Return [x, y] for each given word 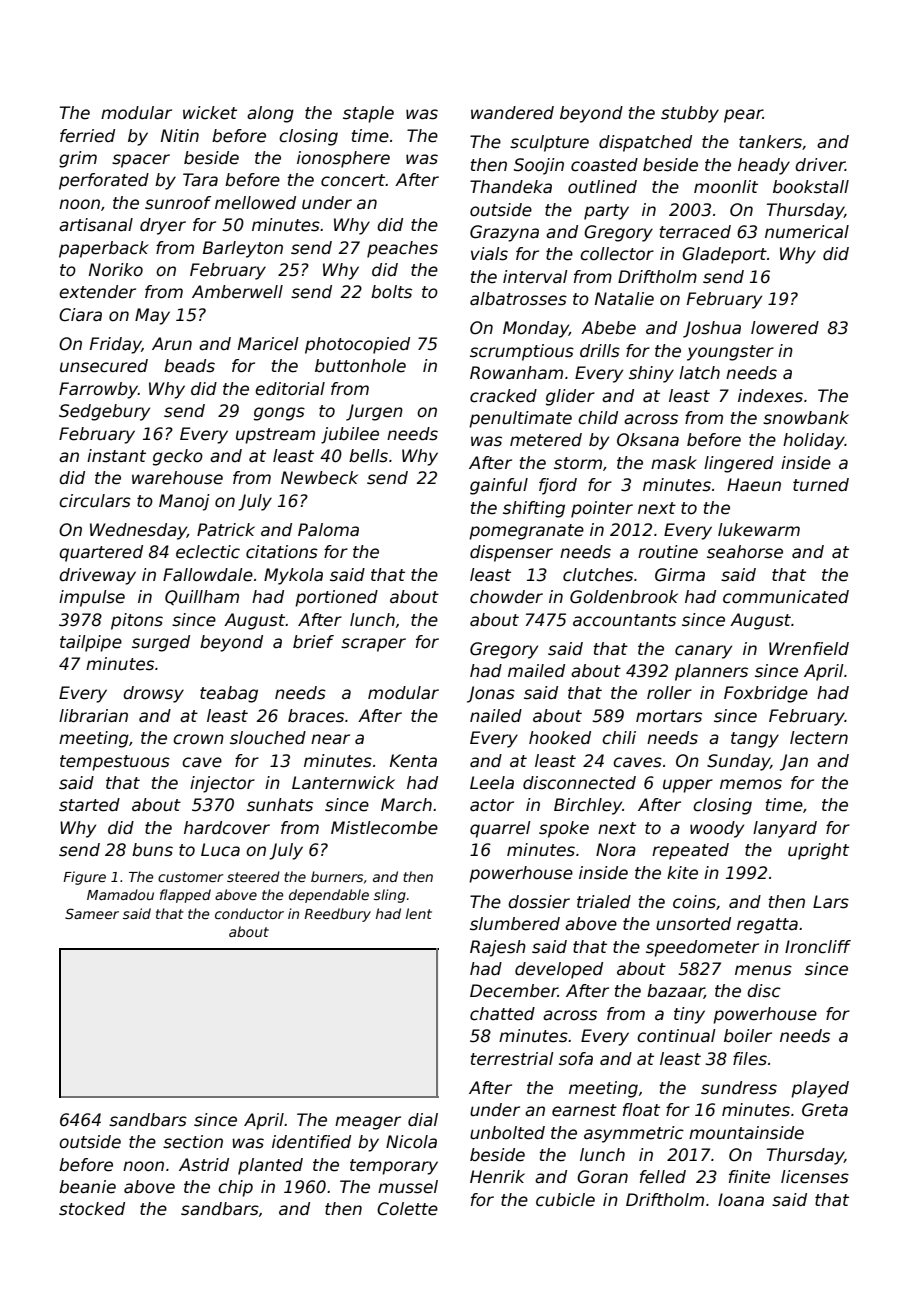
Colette [407, 1209]
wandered [512, 113]
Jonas [491, 694]
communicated [786, 597]
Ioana [741, 1200]
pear [743, 116]
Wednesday [138, 531]
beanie [87, 1187]
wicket [210, 113]
